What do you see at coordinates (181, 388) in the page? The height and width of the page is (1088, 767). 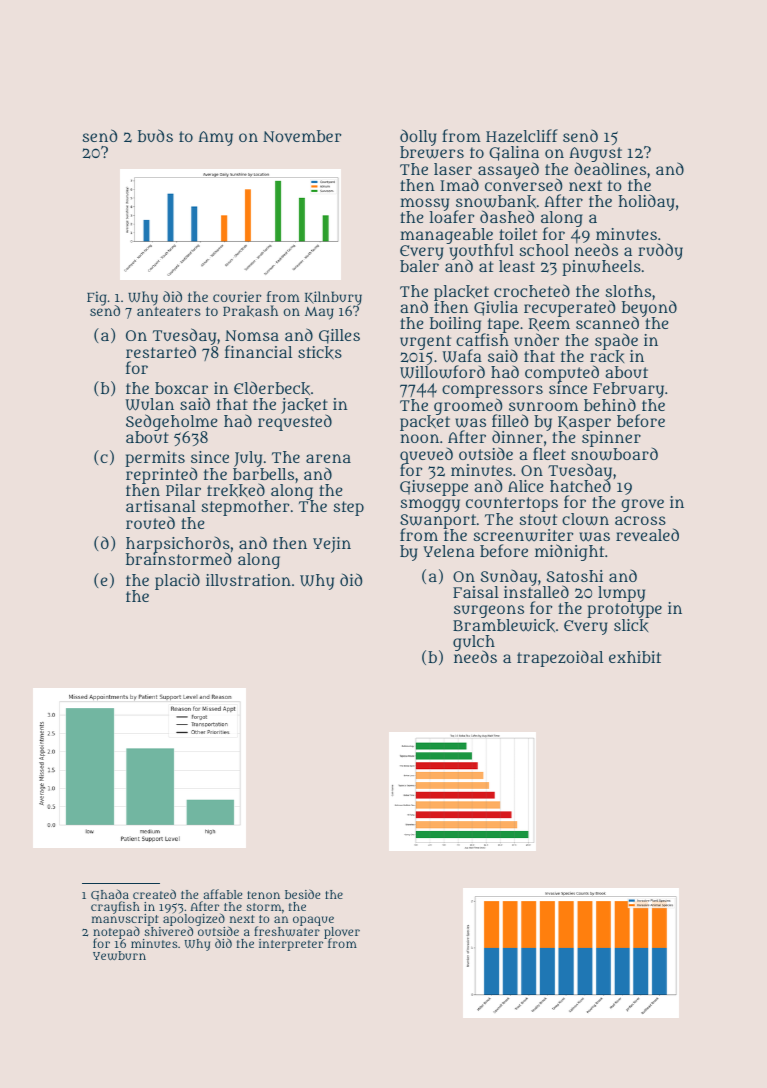 I see `boxcar` at bounding box center [181, 388].
